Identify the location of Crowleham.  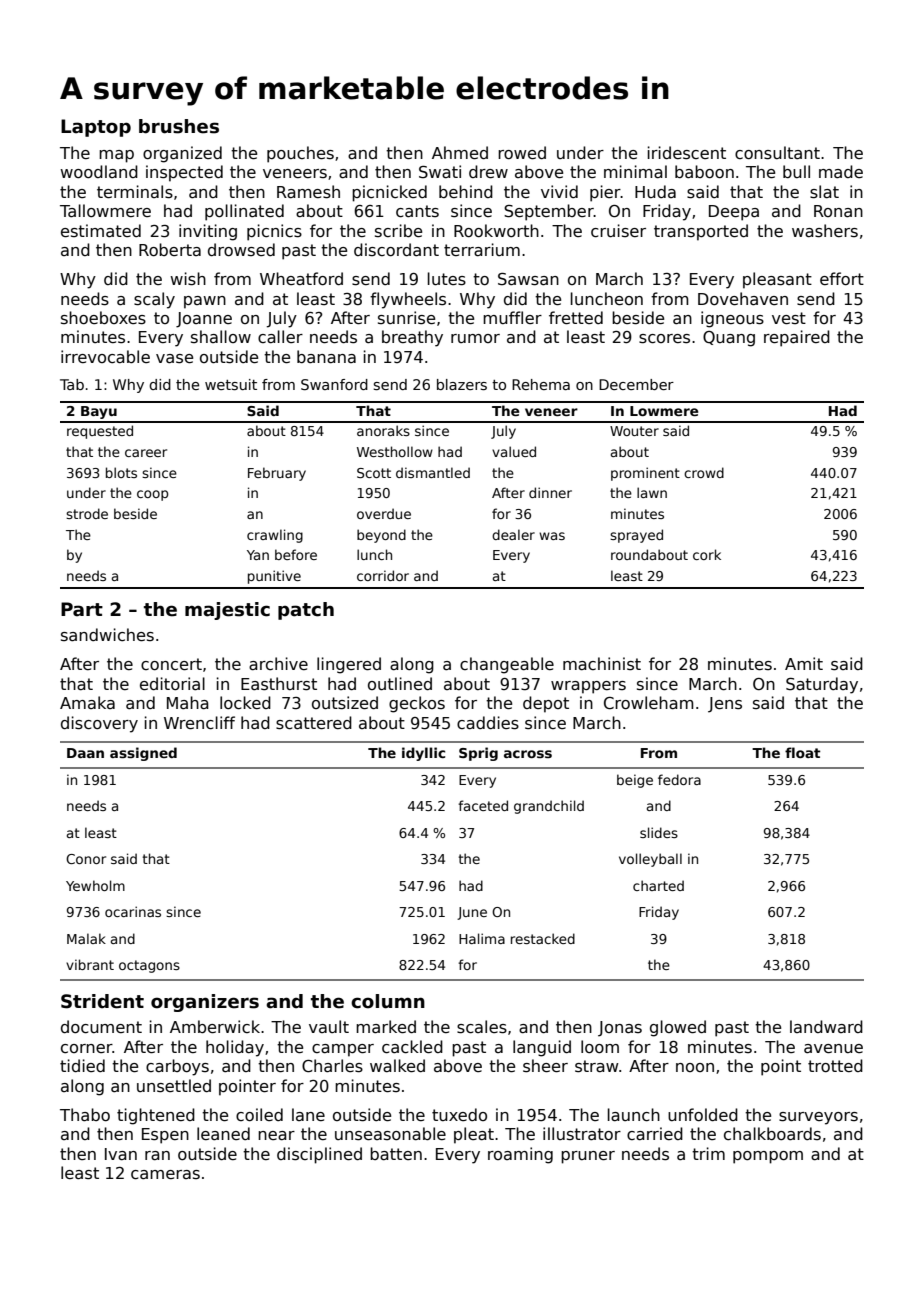
(649, 703).
